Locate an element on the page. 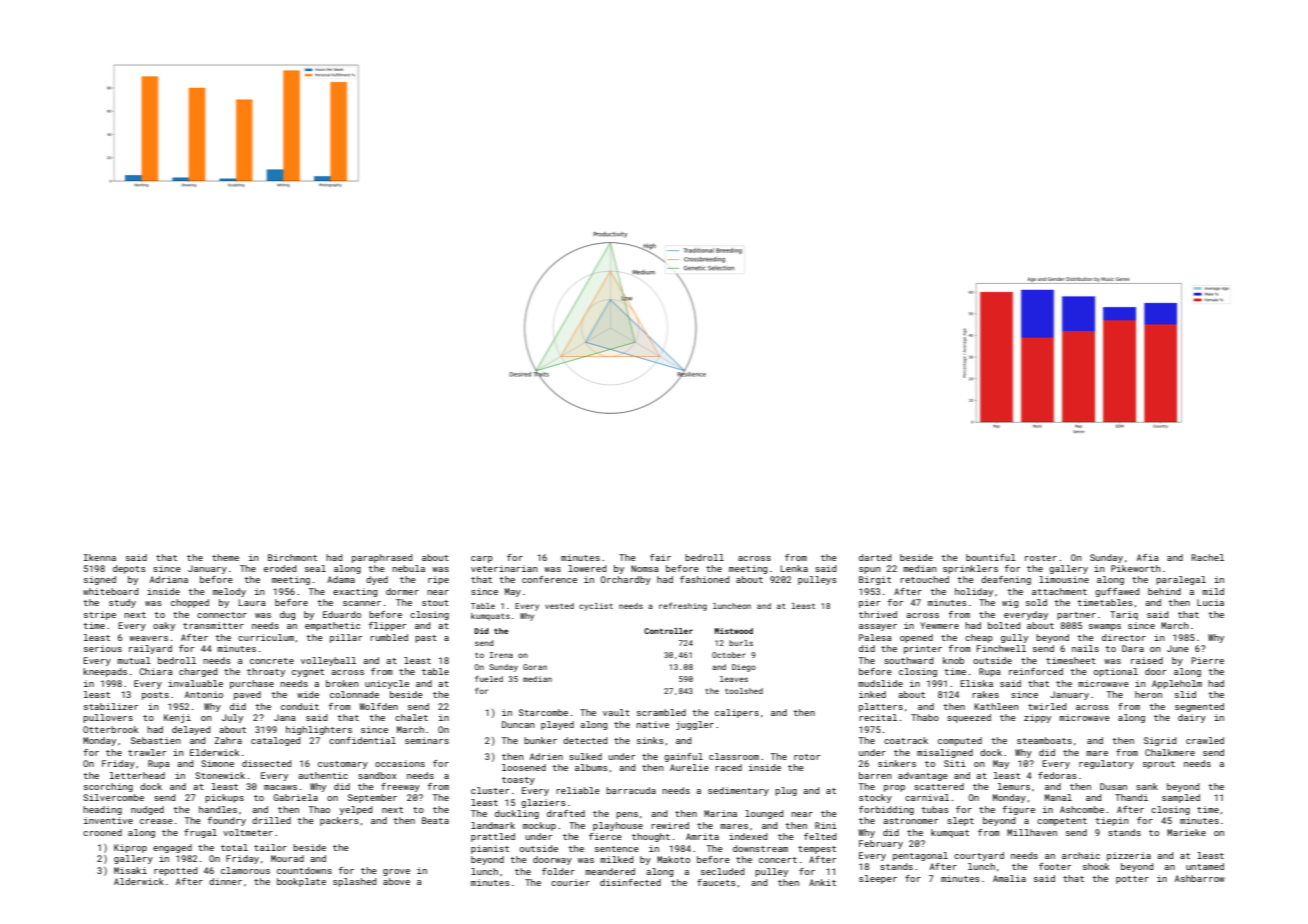  fueled is located at coordinates (489, 679).
